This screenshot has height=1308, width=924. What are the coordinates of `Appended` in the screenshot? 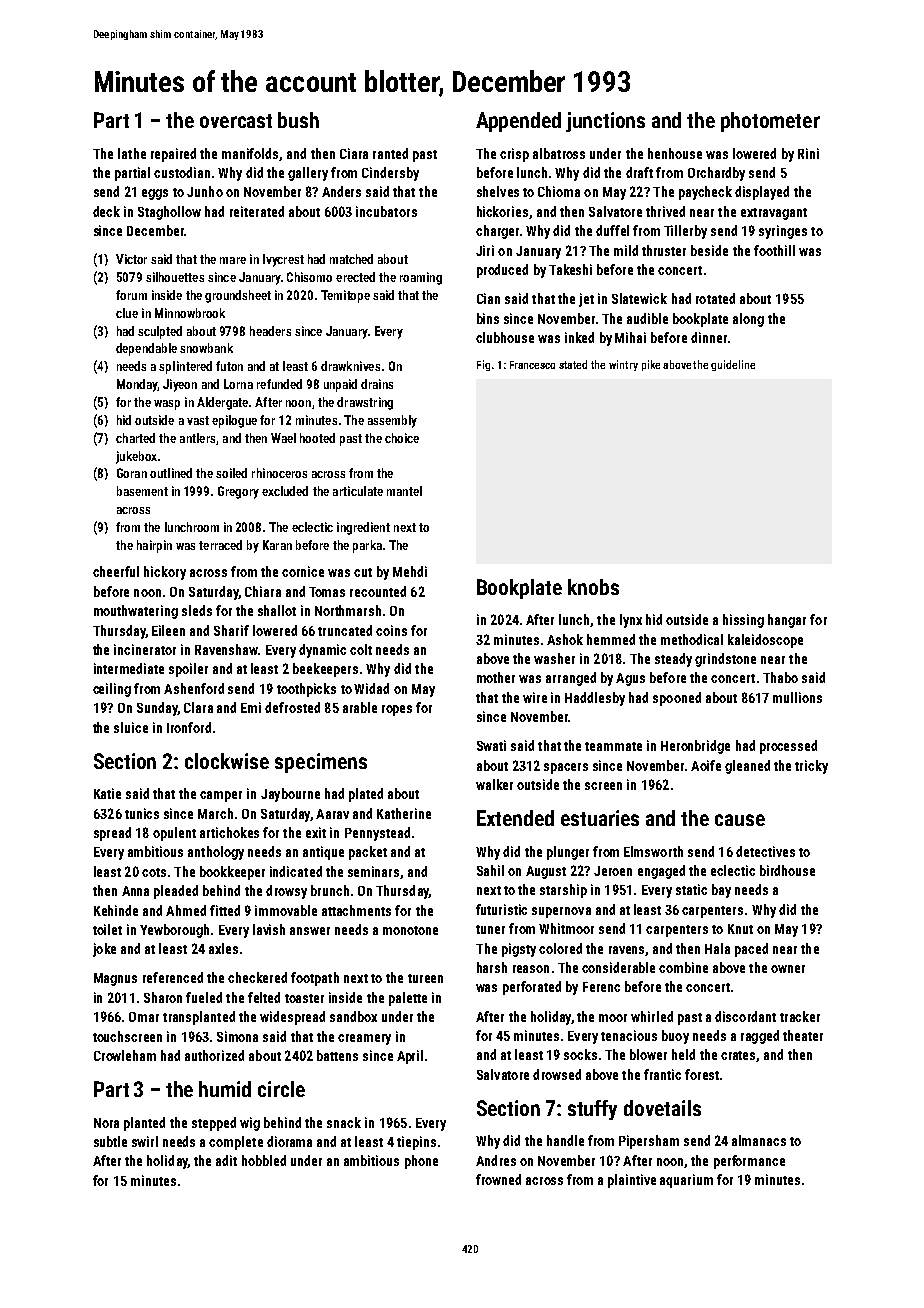 It's located at (518, 122).
